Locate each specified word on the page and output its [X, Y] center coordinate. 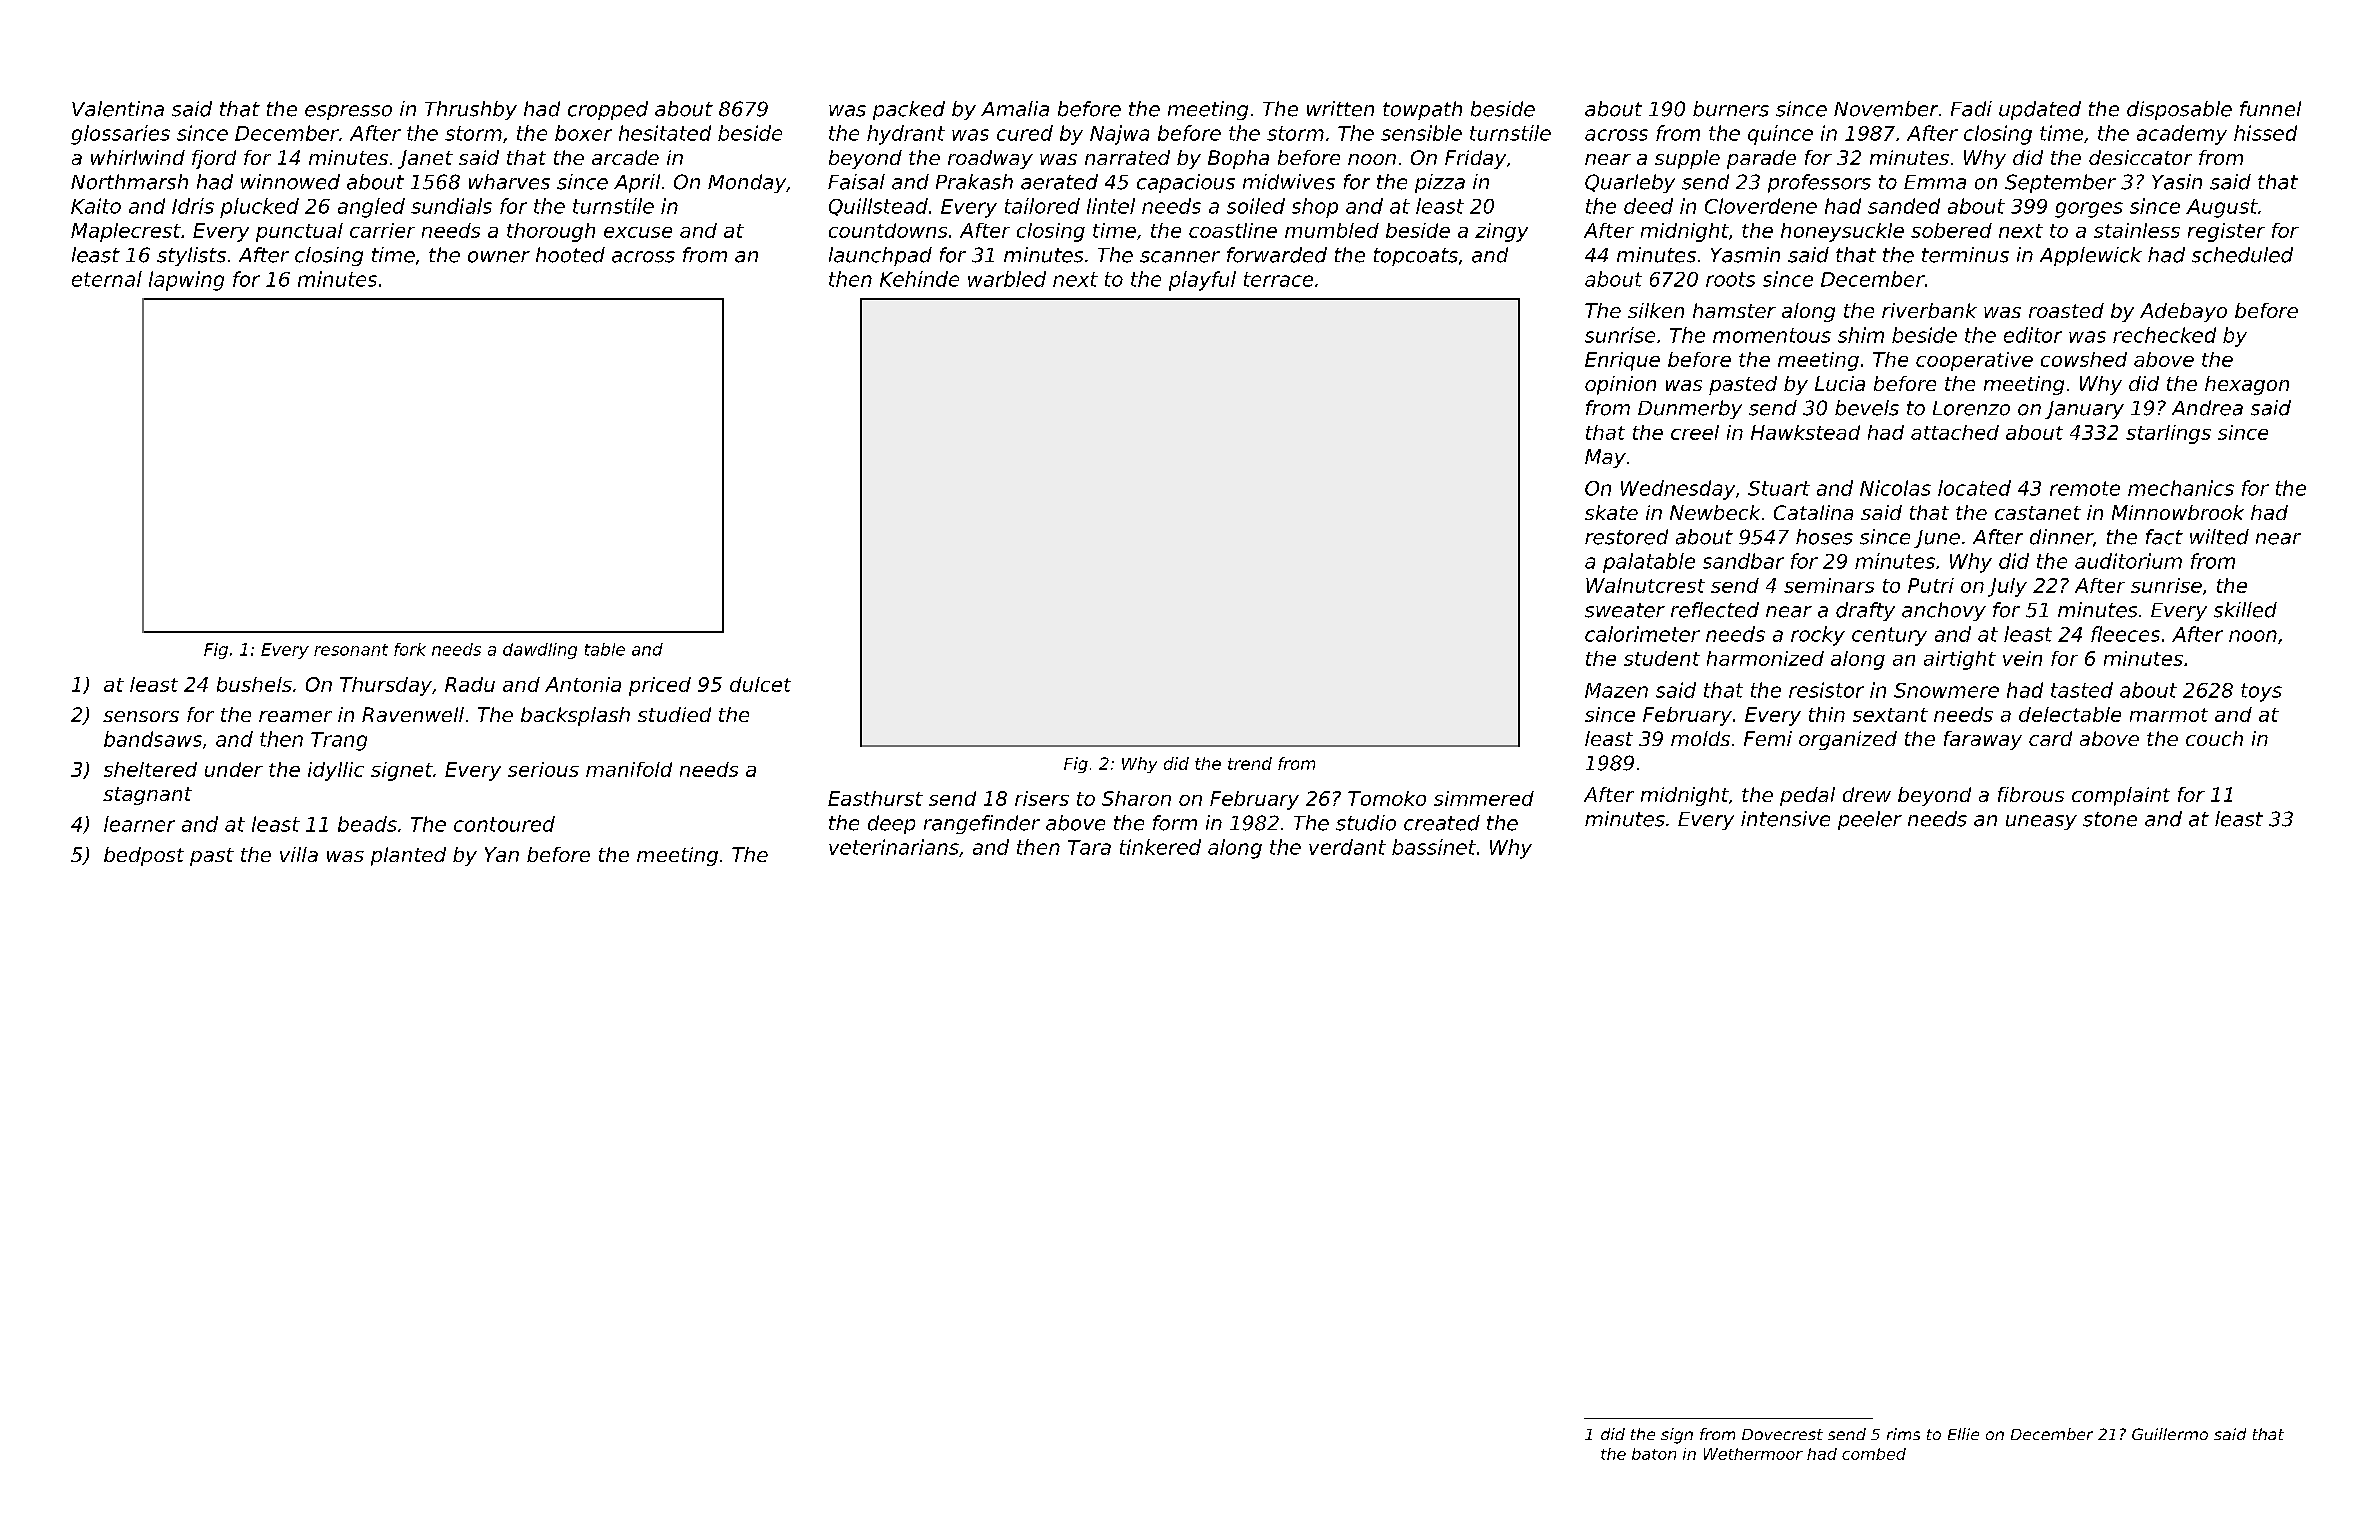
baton [1654, 1454]
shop [1315, 208]
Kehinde [919, 279]
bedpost [144, 856]
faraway [1983, 740]
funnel [2270, 109]
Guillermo [2170, 1434]
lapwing [186, 281]
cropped [608, 110]
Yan [502, 854]
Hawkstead [1805, 432]
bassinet [1434, 847]
